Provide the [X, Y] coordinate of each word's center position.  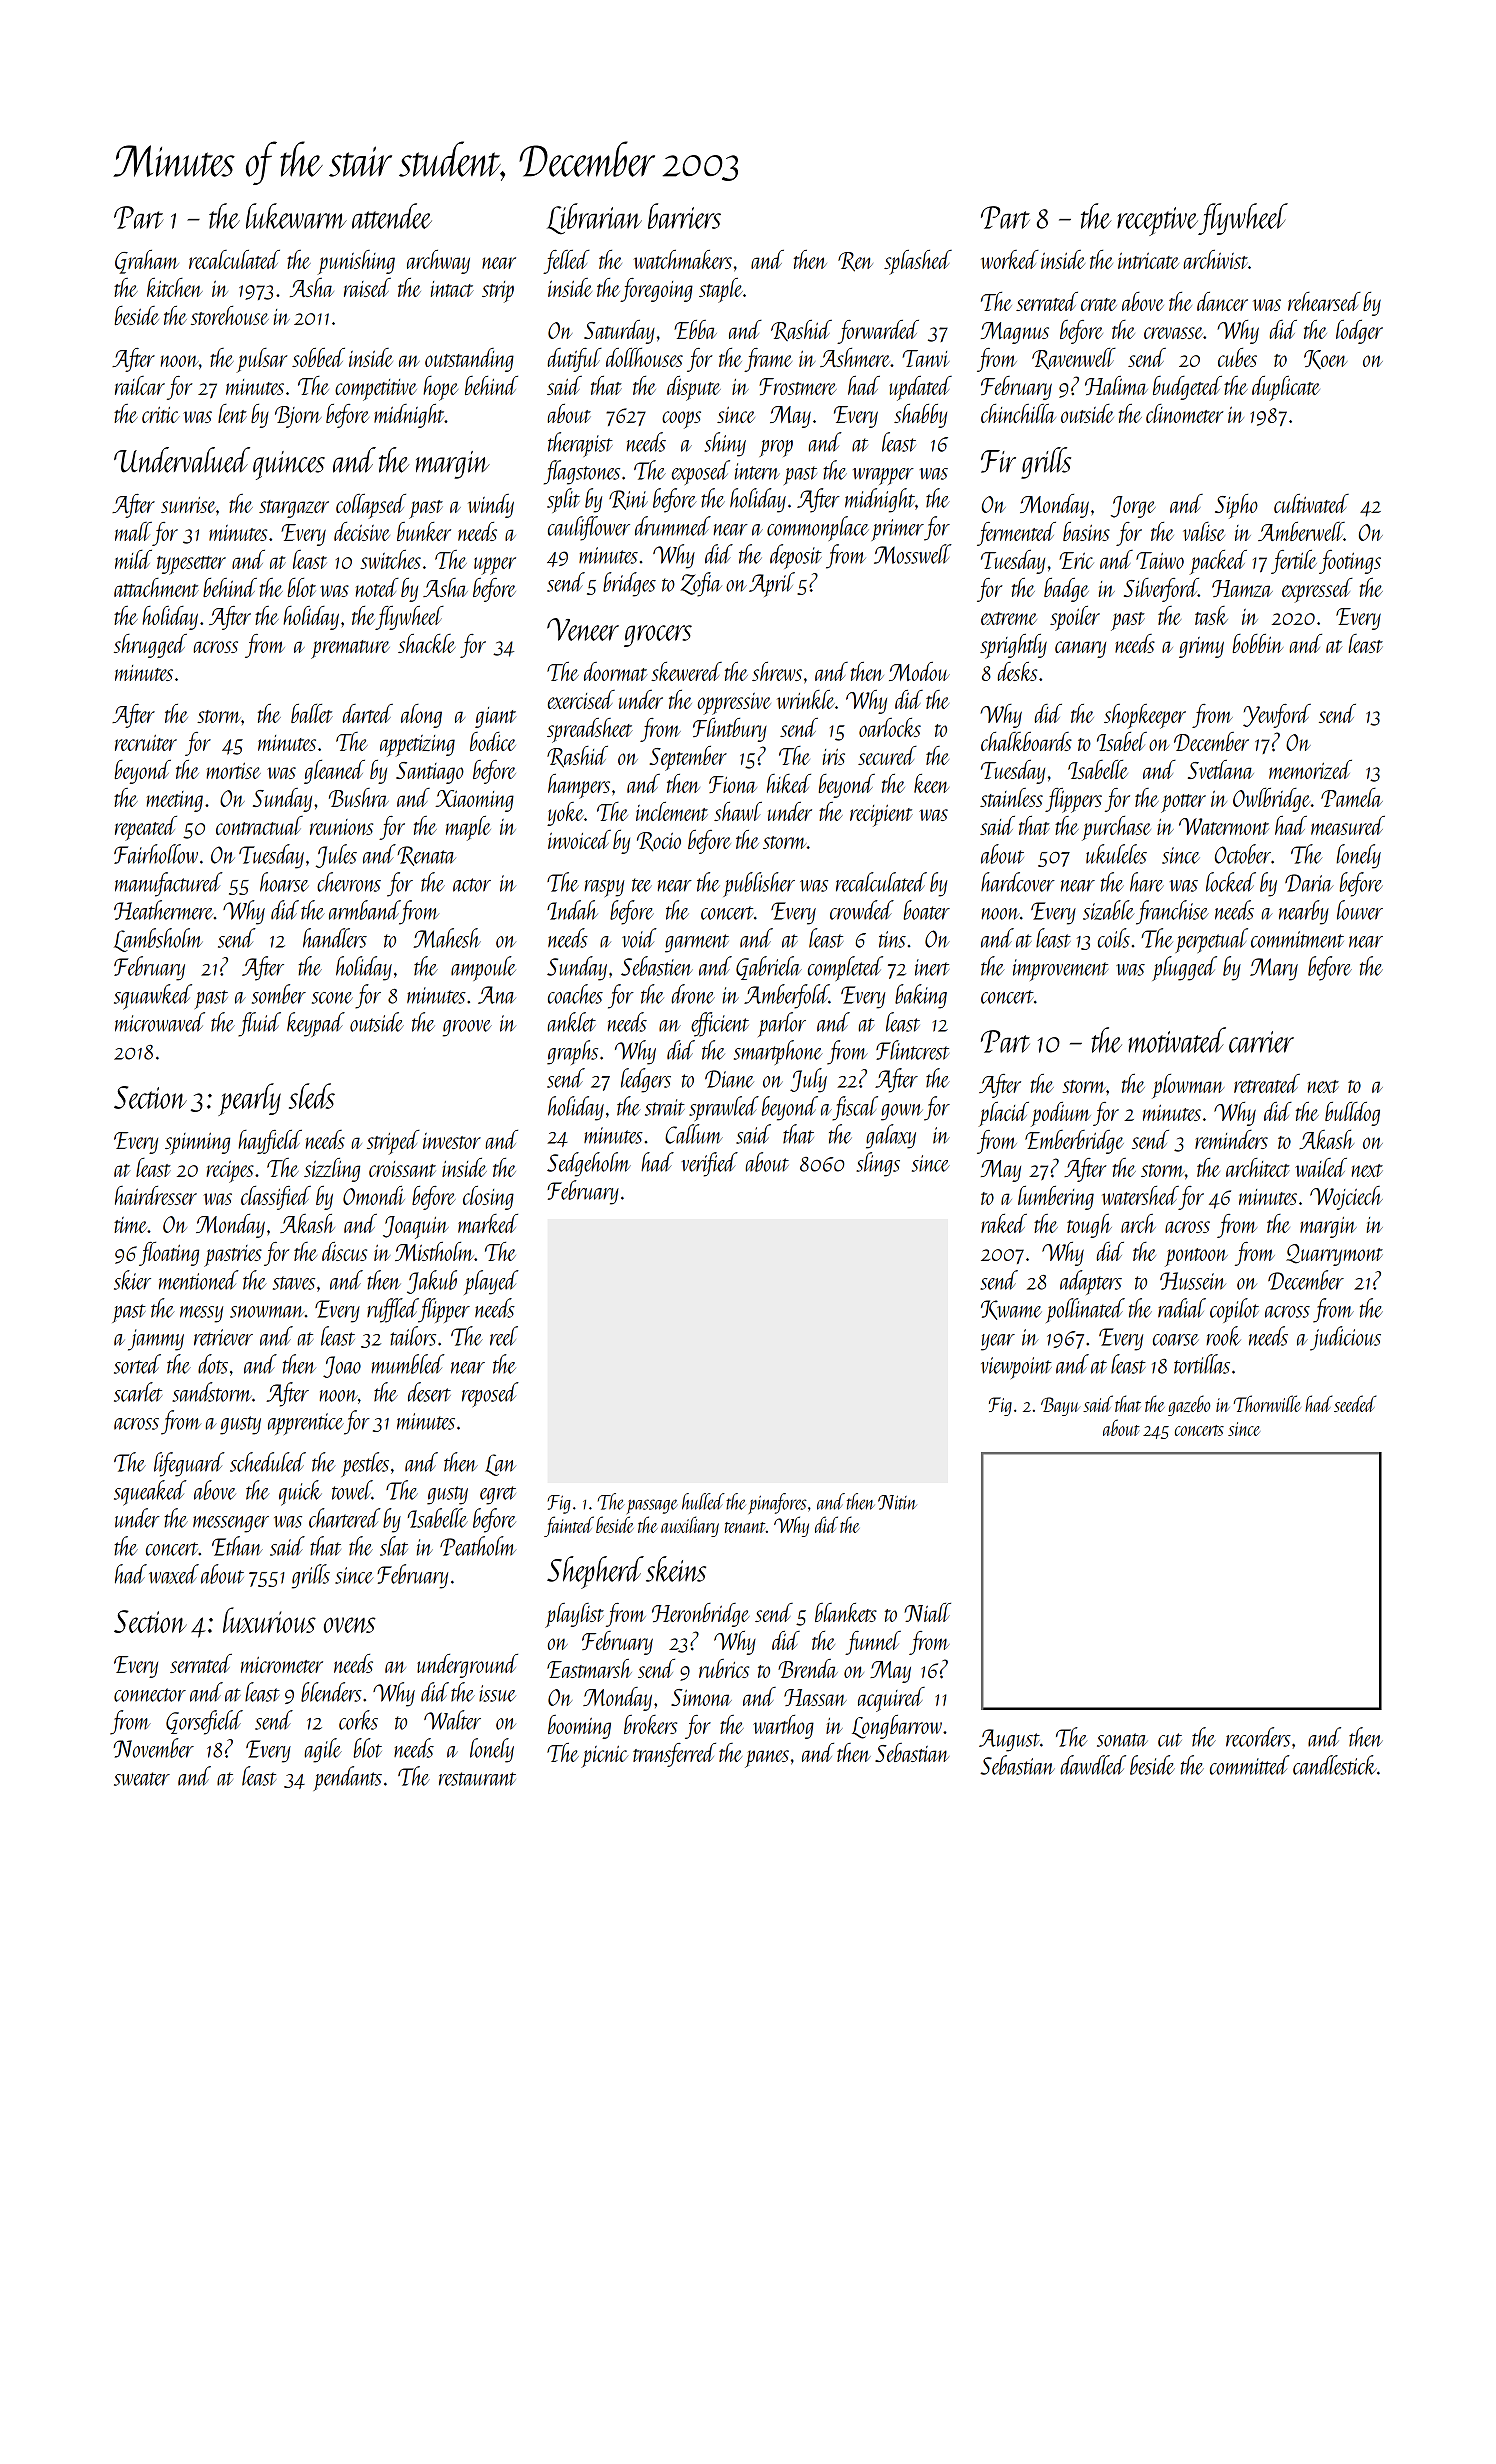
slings [878, 1164]
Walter [452, 1720]
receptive [1157, 221]
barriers [684, 216]
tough [1089, 1226]
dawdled [1093, 1765]
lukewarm [296, 216]
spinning [197, 1144]
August [1009, 1740]
